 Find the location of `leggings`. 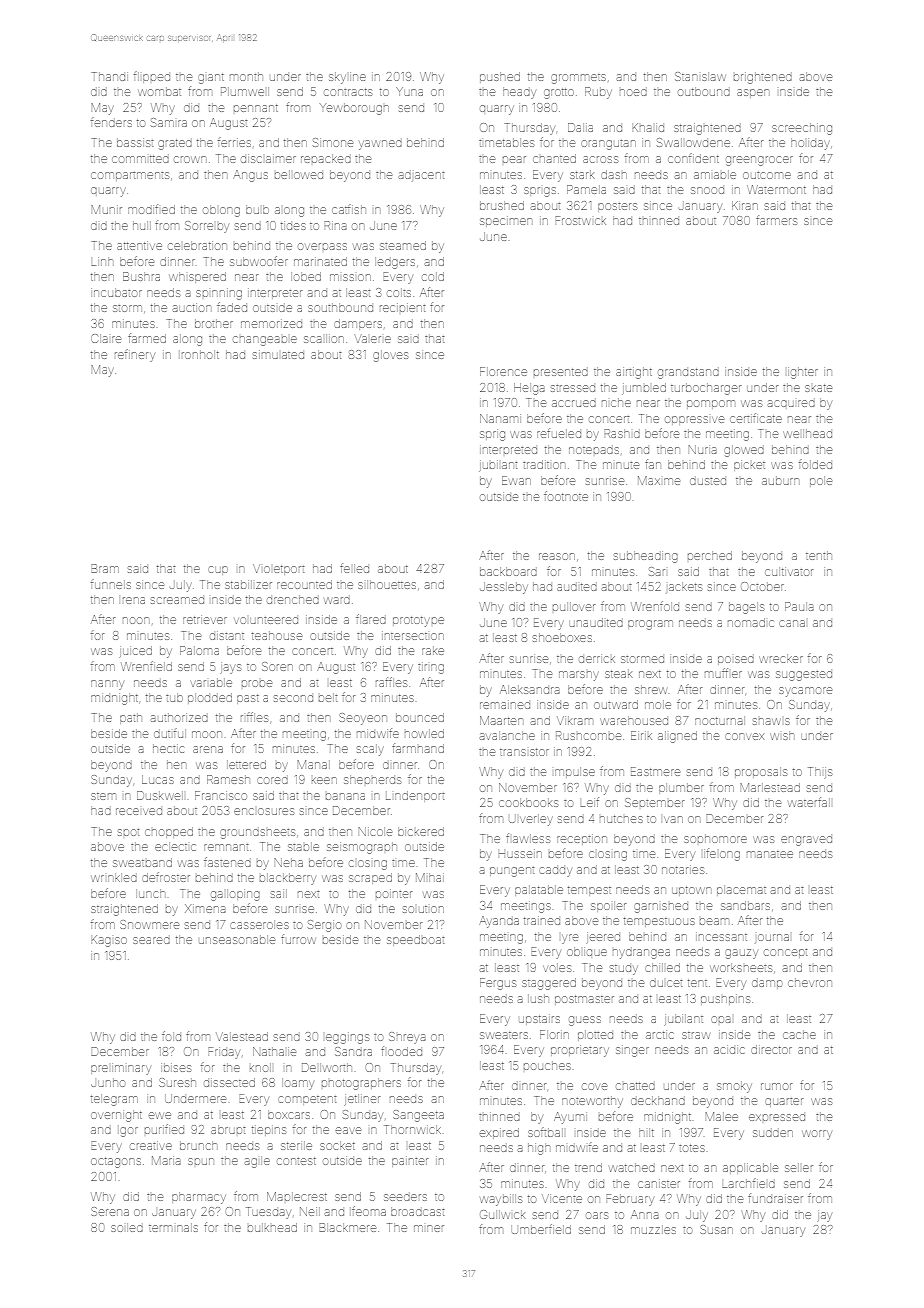

leggings is located at coordinates (347, 1039).
